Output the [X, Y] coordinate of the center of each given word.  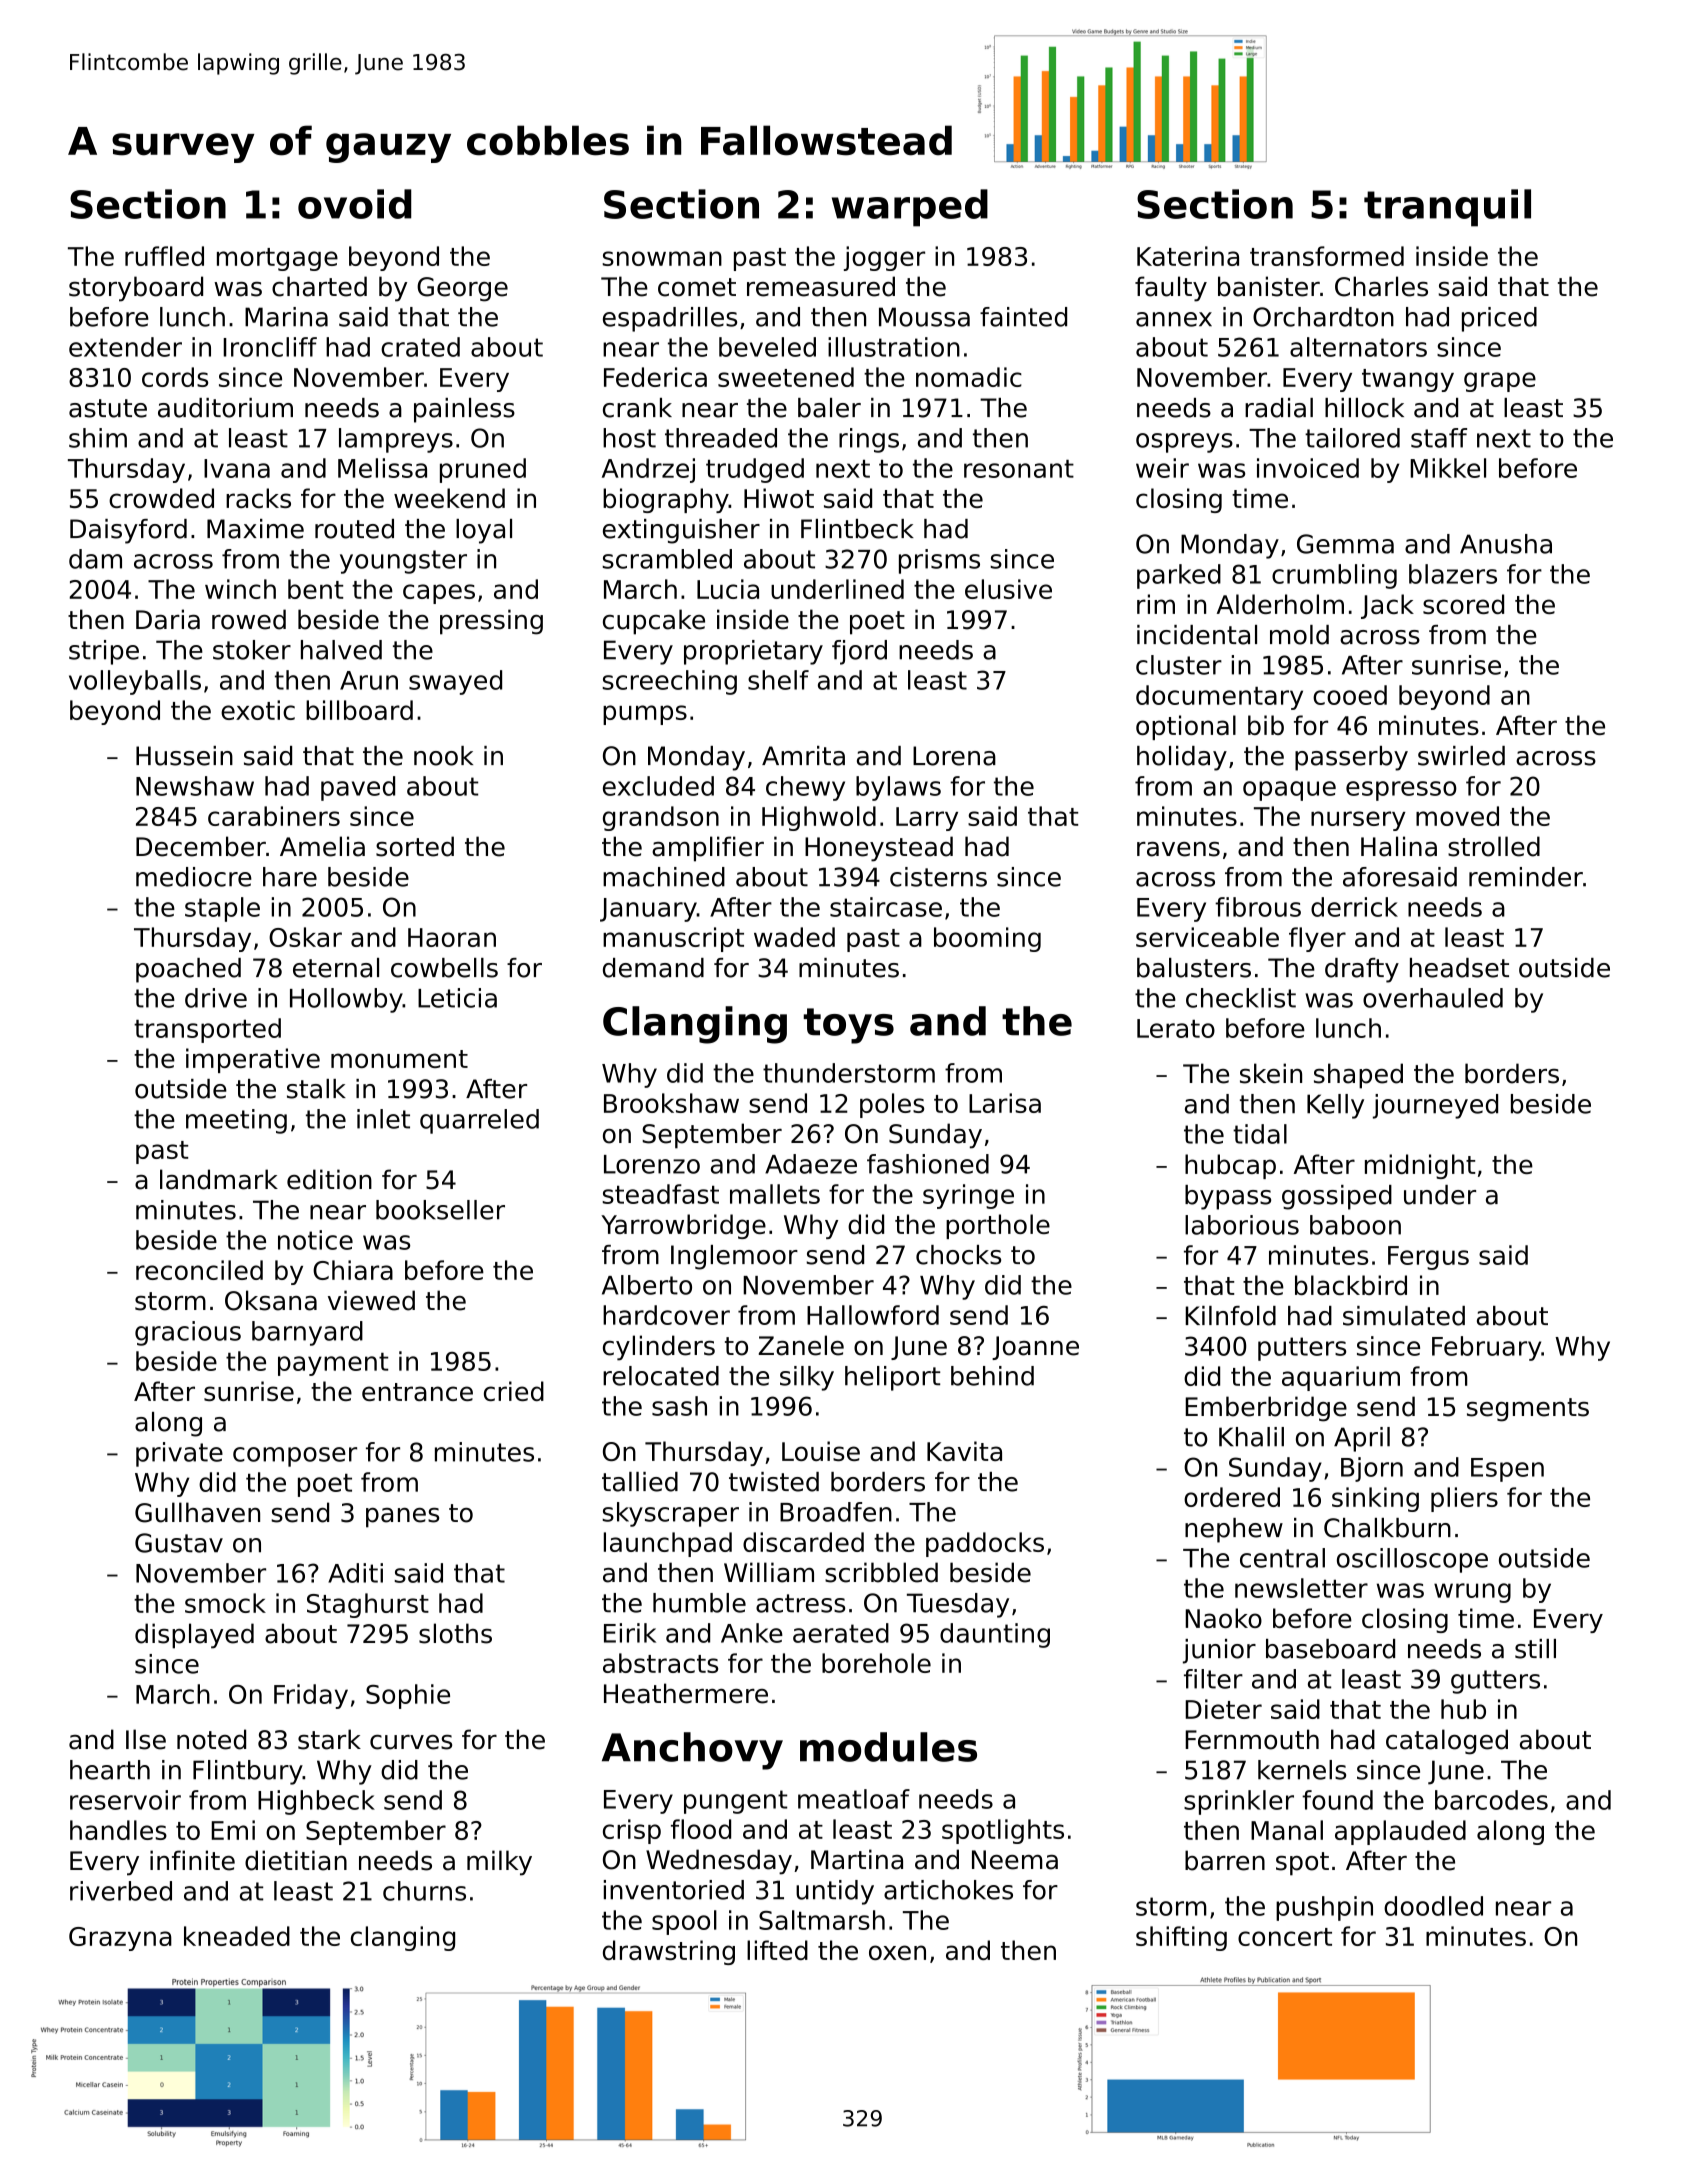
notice [315, 1240]
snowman [662, 258]
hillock [1364, 408]
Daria [168, 619]
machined [664, 877]
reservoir [125, 1800]
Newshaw [195, 786]
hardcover [666, 1315]
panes [402, 1518]
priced [1499, 319]
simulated [1404, 1316]
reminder [1526, 877]
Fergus [1428, 1258]
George [462, 289]
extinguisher [681, 531]
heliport [892, 1378]
